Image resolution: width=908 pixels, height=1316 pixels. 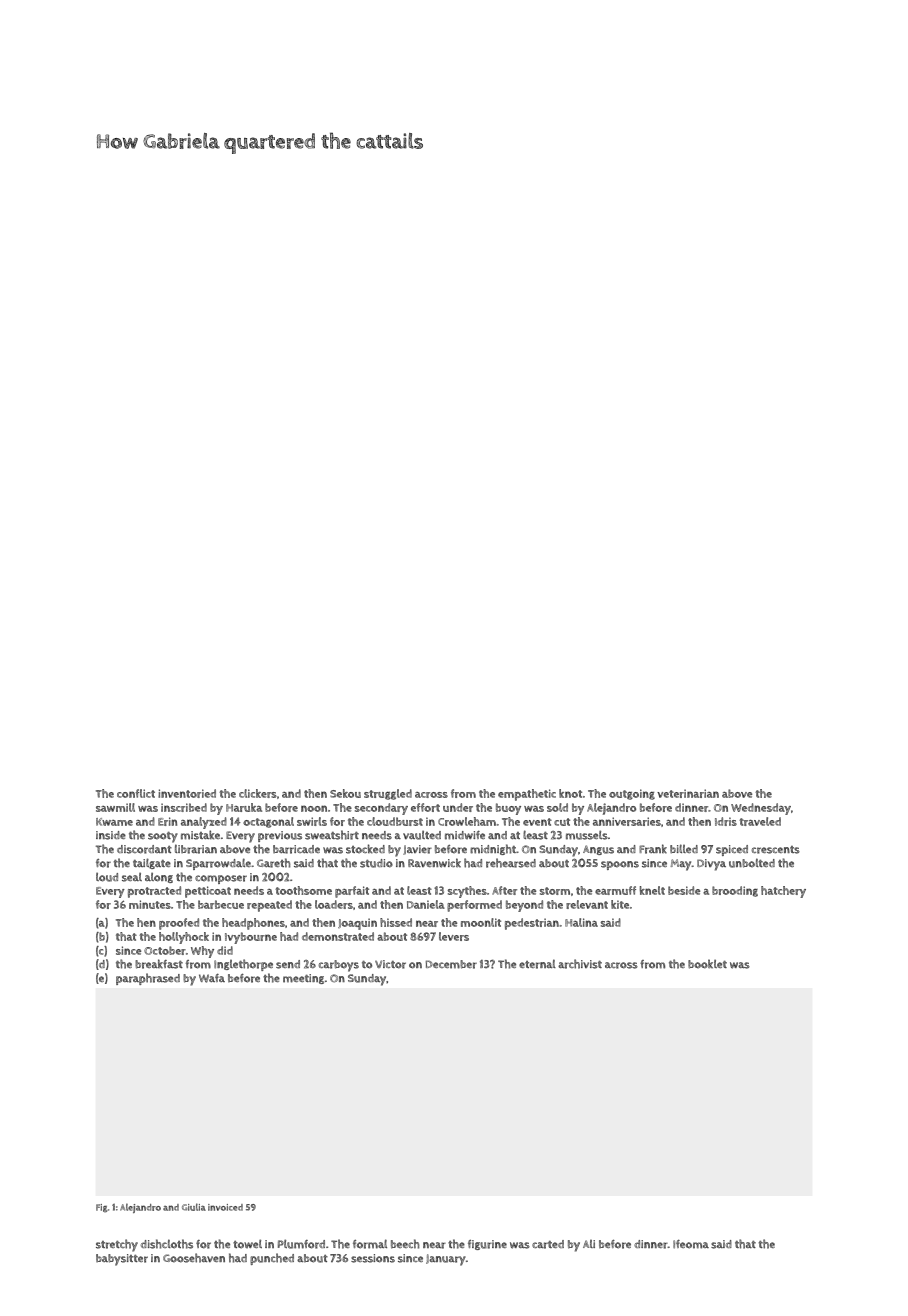 I want to click on January, so click(x=446, y=1260).
